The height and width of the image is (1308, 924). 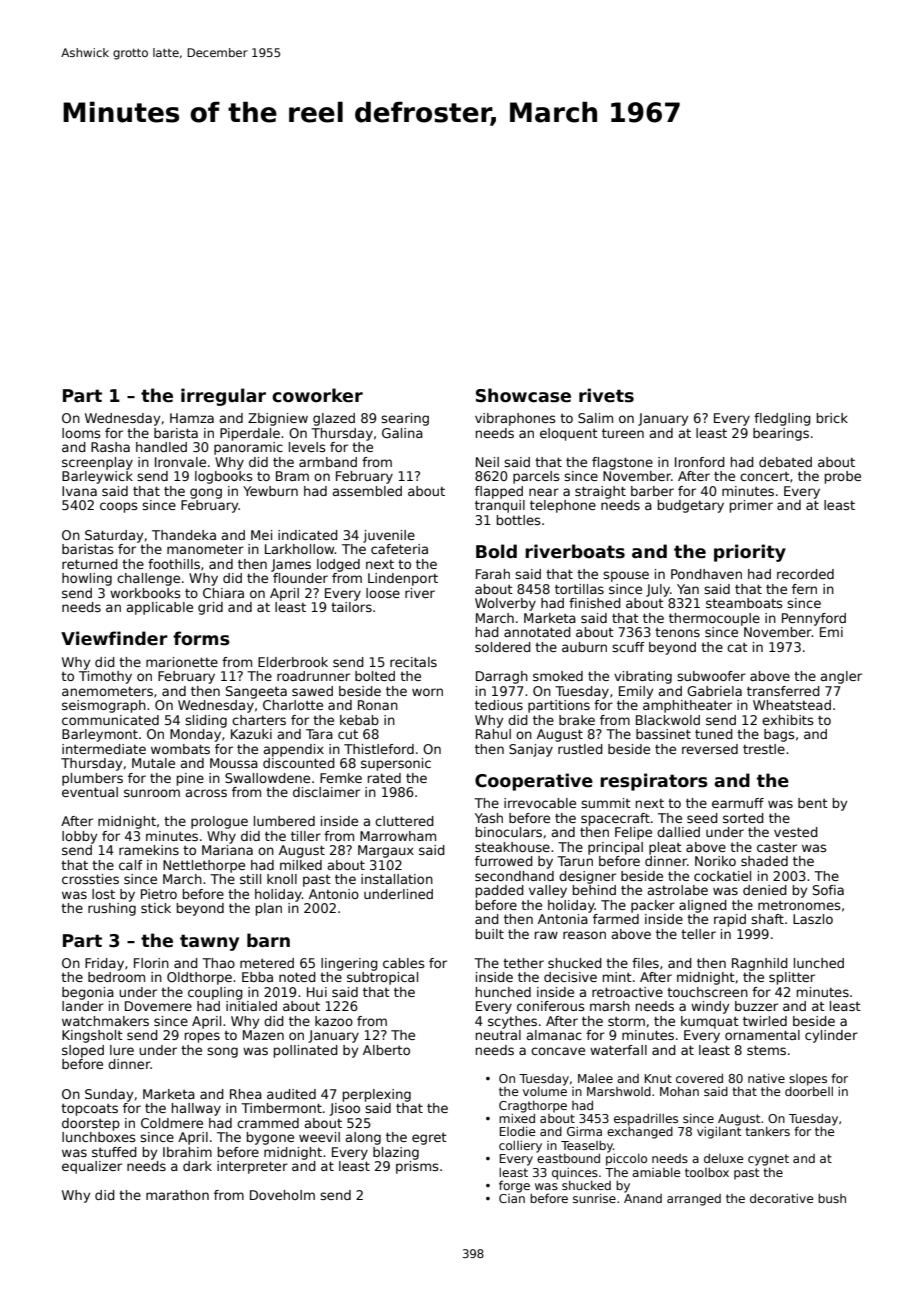 What do you see at coordinates (367, 491) in the image?
I see `assembled` at bounding box center [367, 491].
